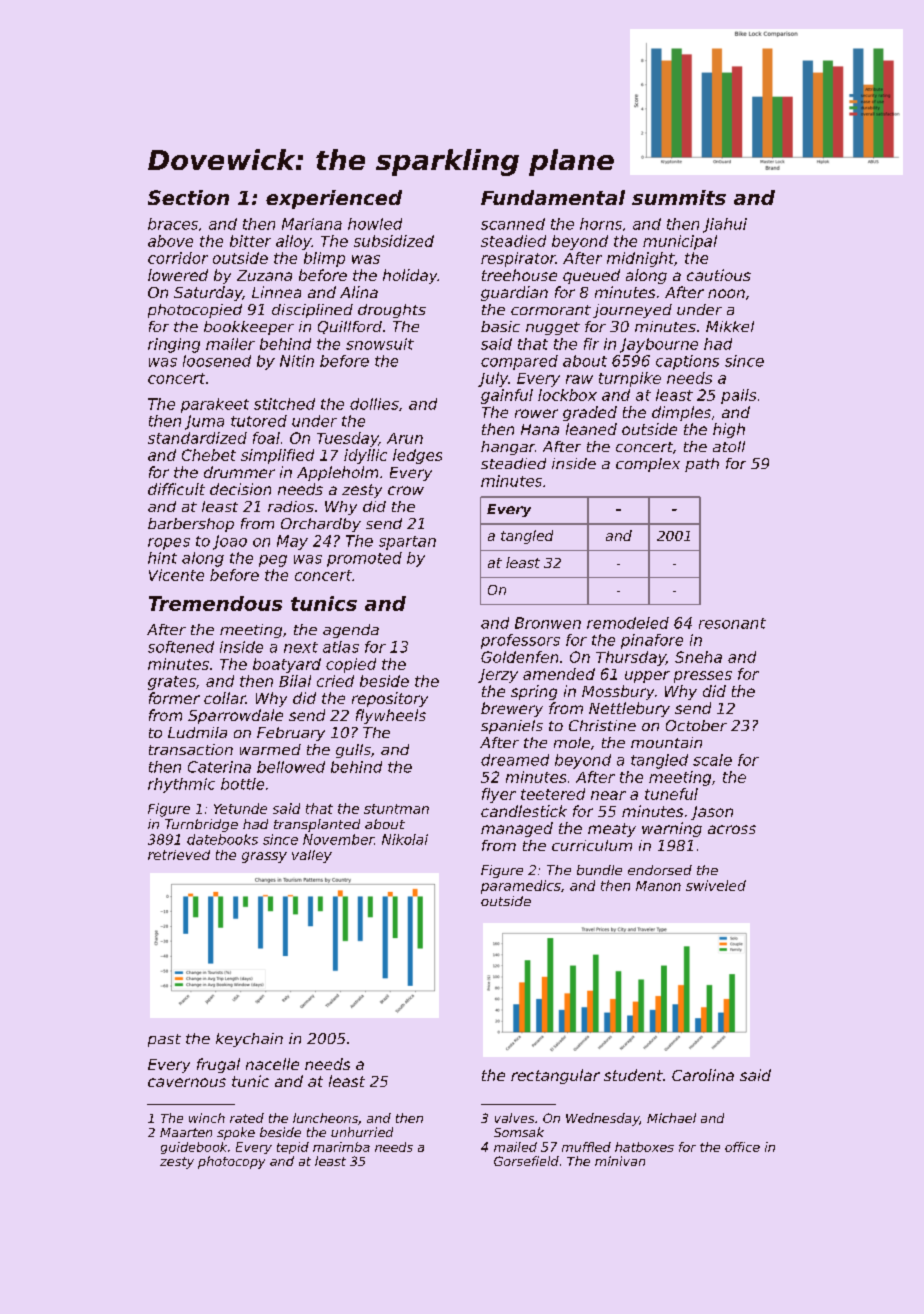 This screenshot has height=1314, width=924. What do you see at coordinates (514, 1118) in the screenshot?
I see `valves` at bounding box center [514, 1118].
